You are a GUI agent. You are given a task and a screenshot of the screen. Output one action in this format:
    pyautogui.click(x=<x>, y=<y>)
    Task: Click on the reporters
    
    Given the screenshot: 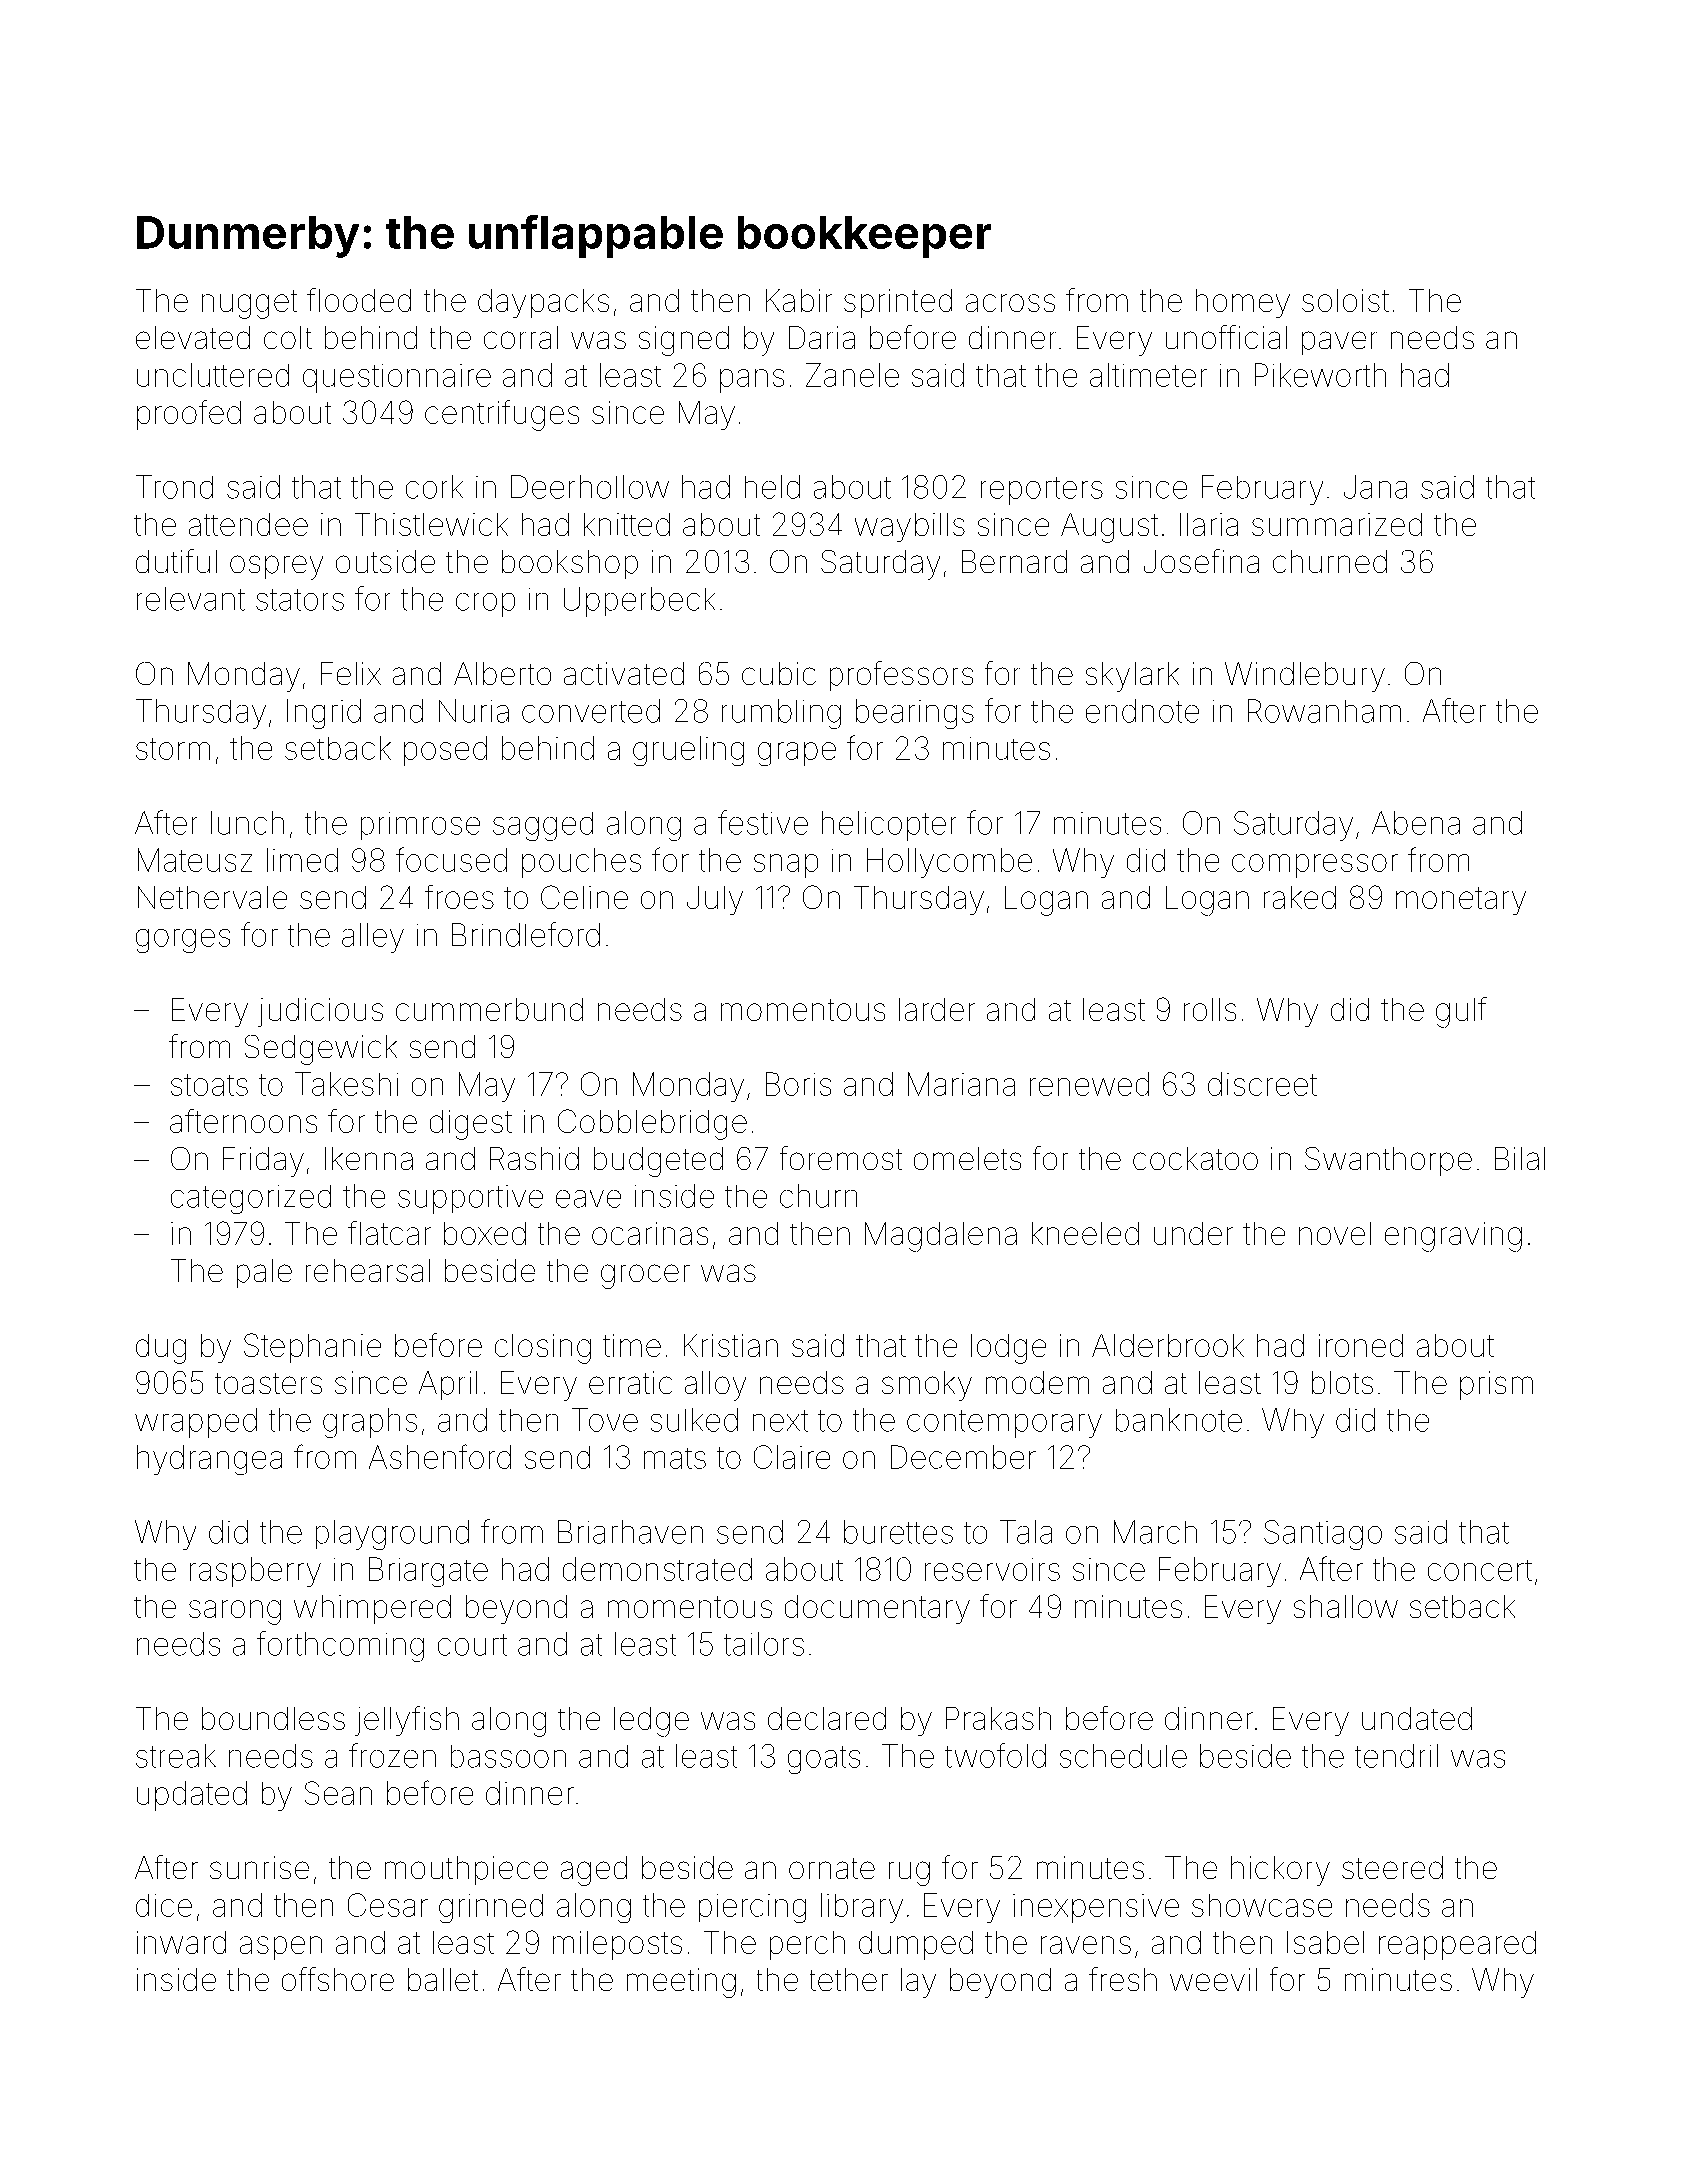 What is the action you would take?
    pyautogui.click(x=1042, y=491)
